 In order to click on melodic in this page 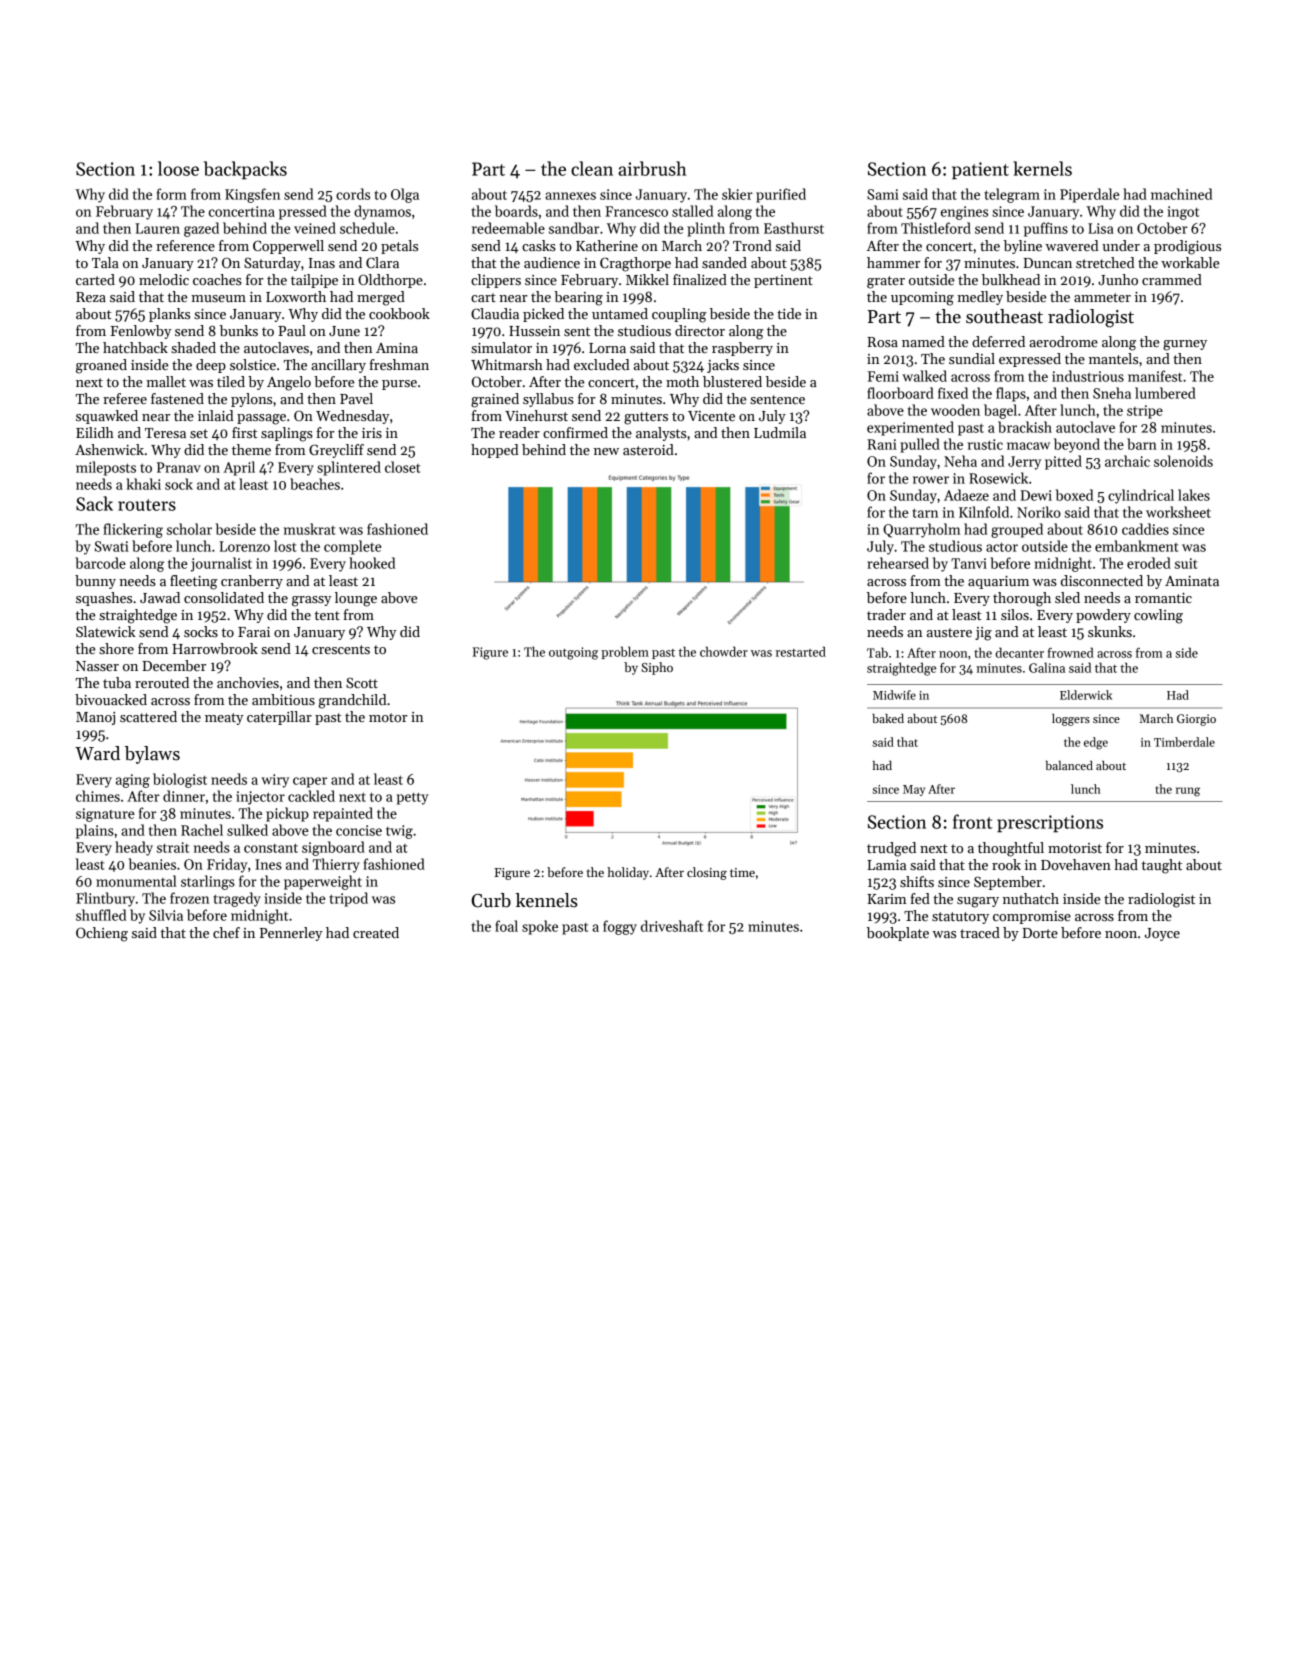, I will do `click(164, 279)`.
